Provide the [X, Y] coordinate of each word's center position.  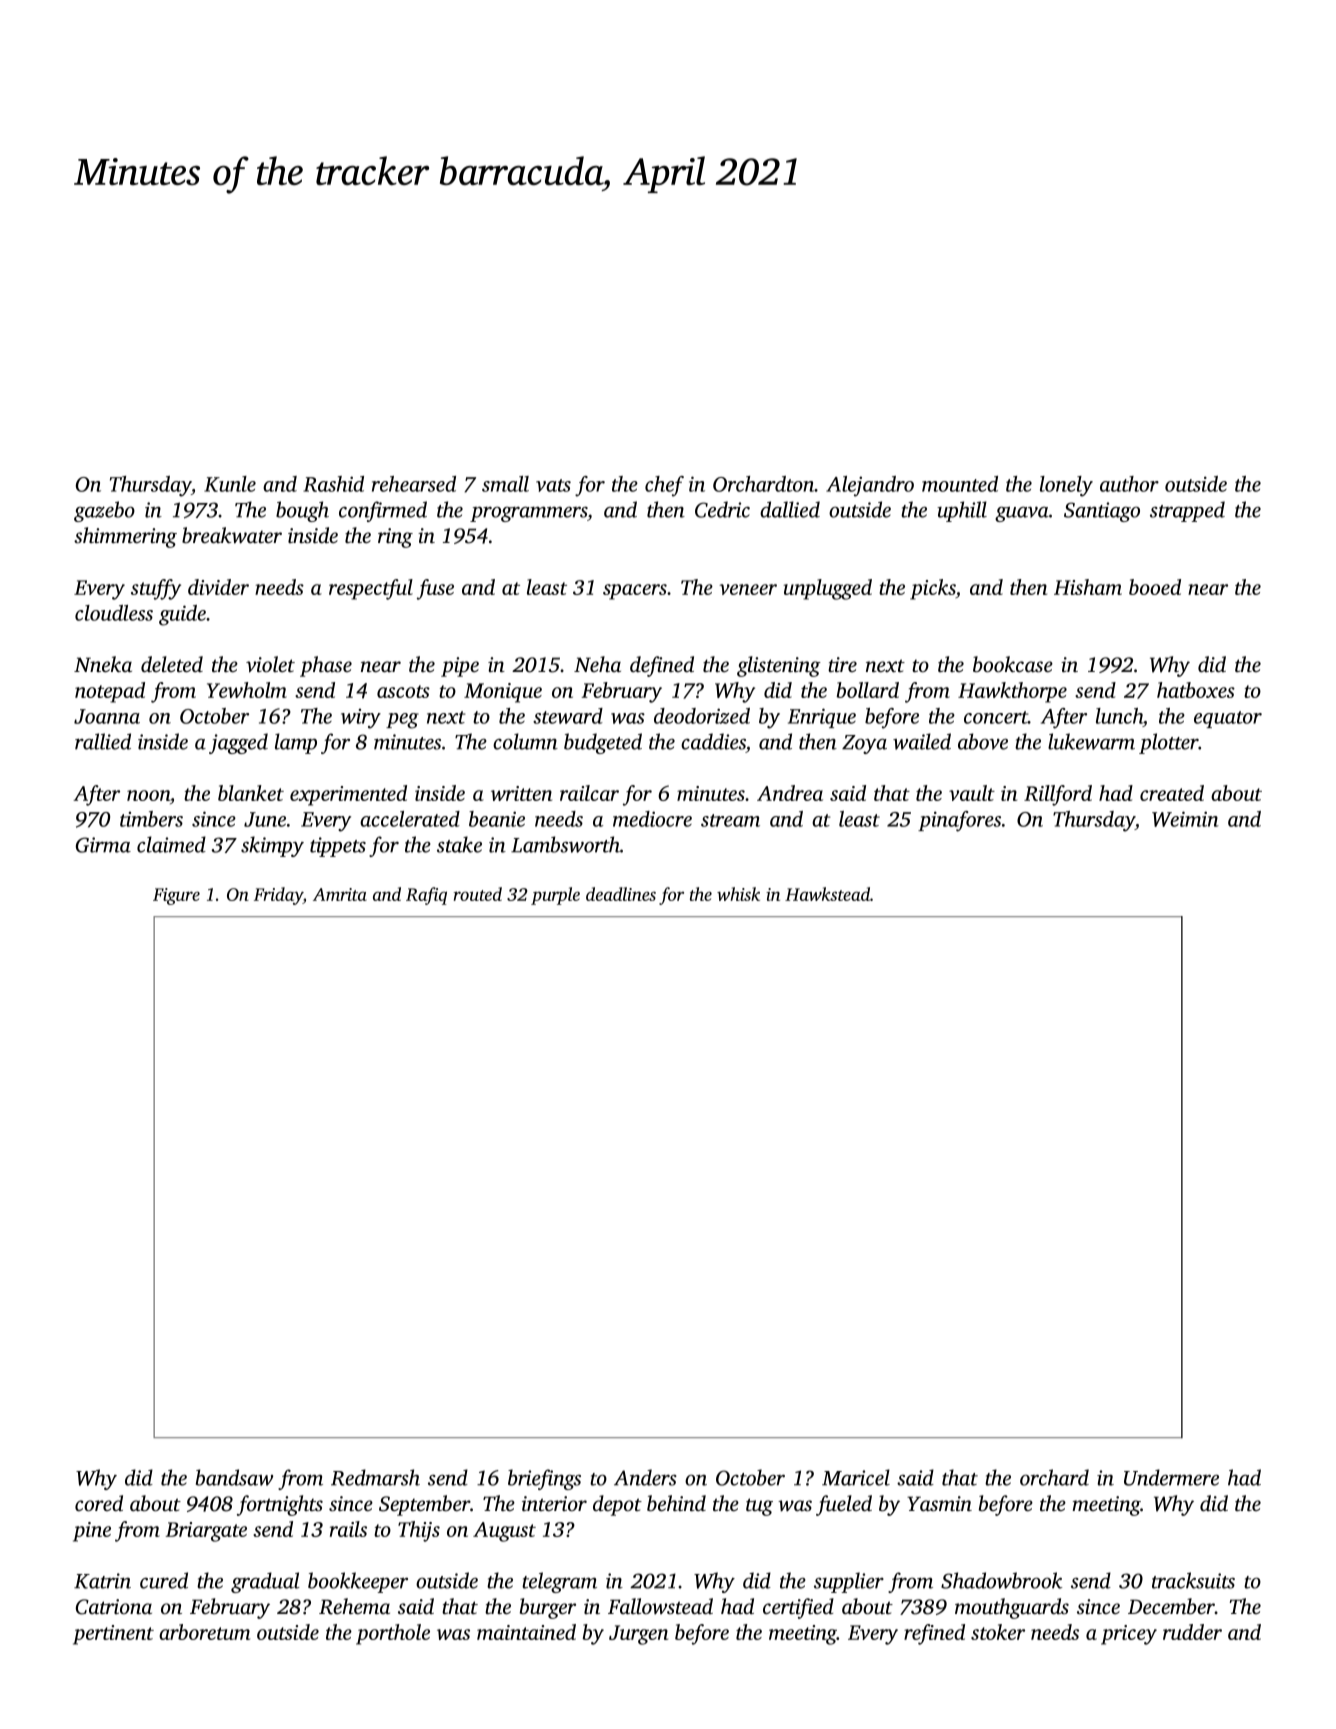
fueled [844, 1505]
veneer [748, 589]
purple [555, 896]
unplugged [828, 589]
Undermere [1171, 1477]
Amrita [340, 894]
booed [1155, 587]
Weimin [1185, 819]
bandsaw [234, 1477]
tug [759, 1507]
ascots [403, 691]
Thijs [419, 1531]
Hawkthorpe [1012, 692]
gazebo [104, 511]
